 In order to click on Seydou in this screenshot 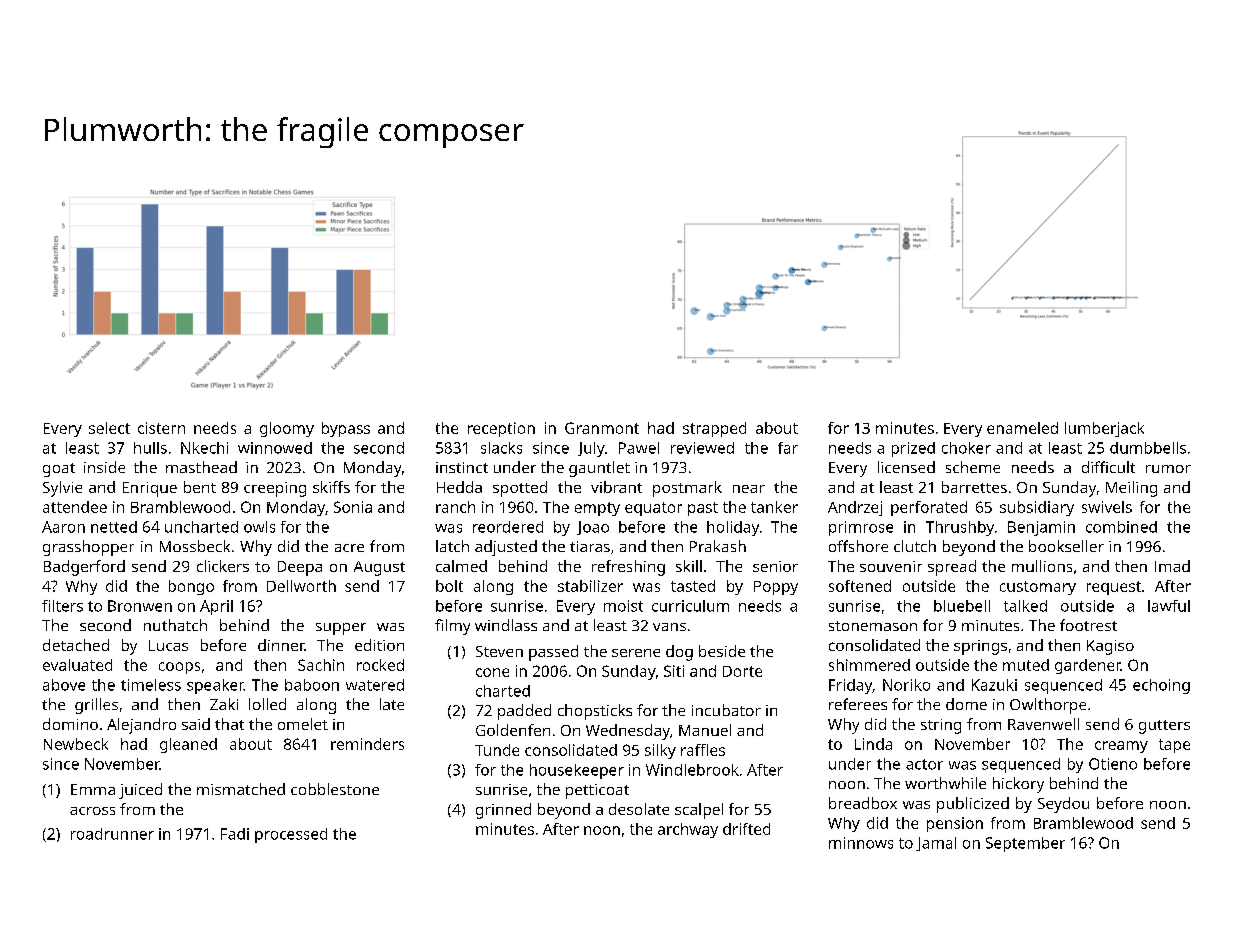, I will do `click(1063, 805)`.
